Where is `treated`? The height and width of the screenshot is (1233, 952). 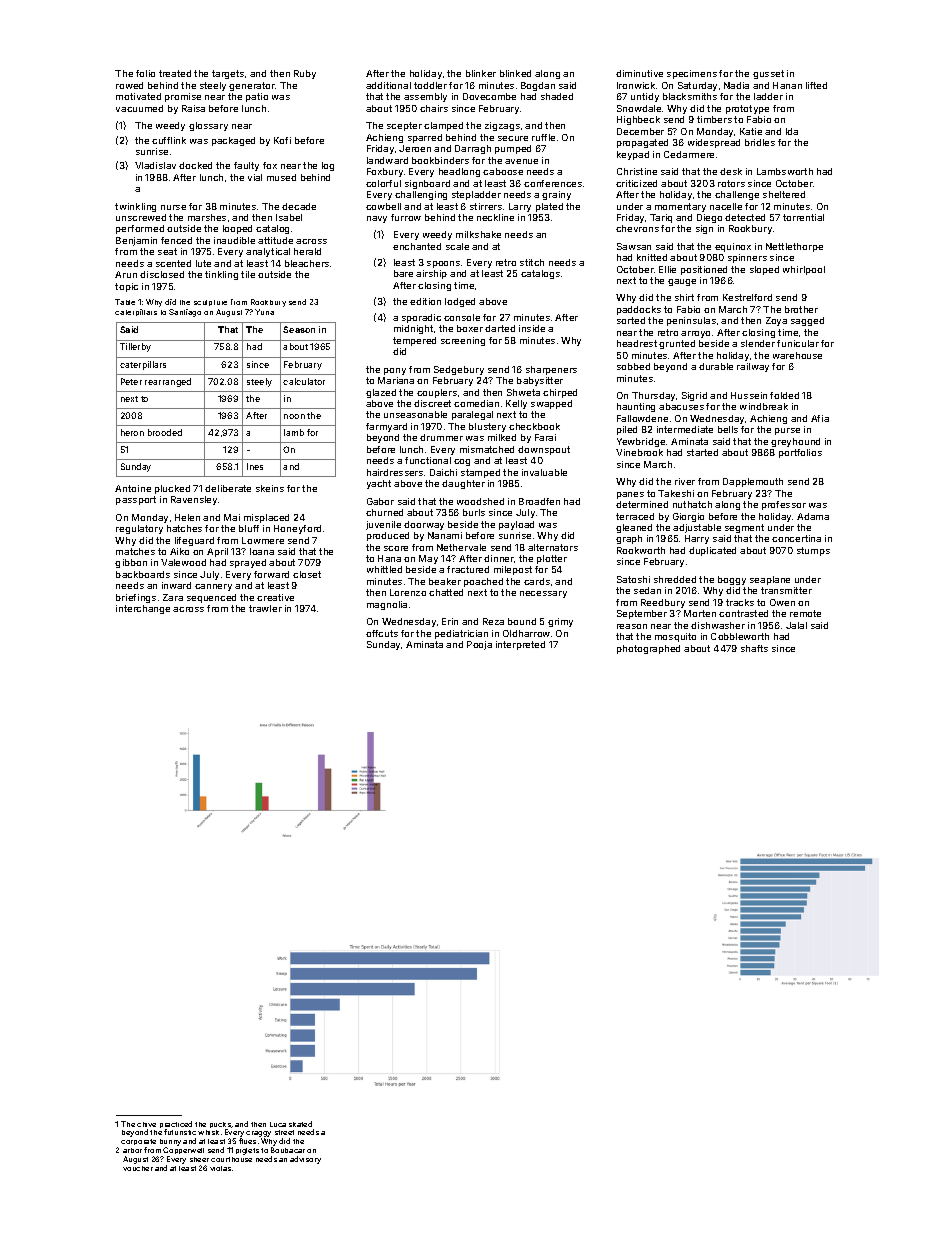 treated is located at coordinates (175, 73).
